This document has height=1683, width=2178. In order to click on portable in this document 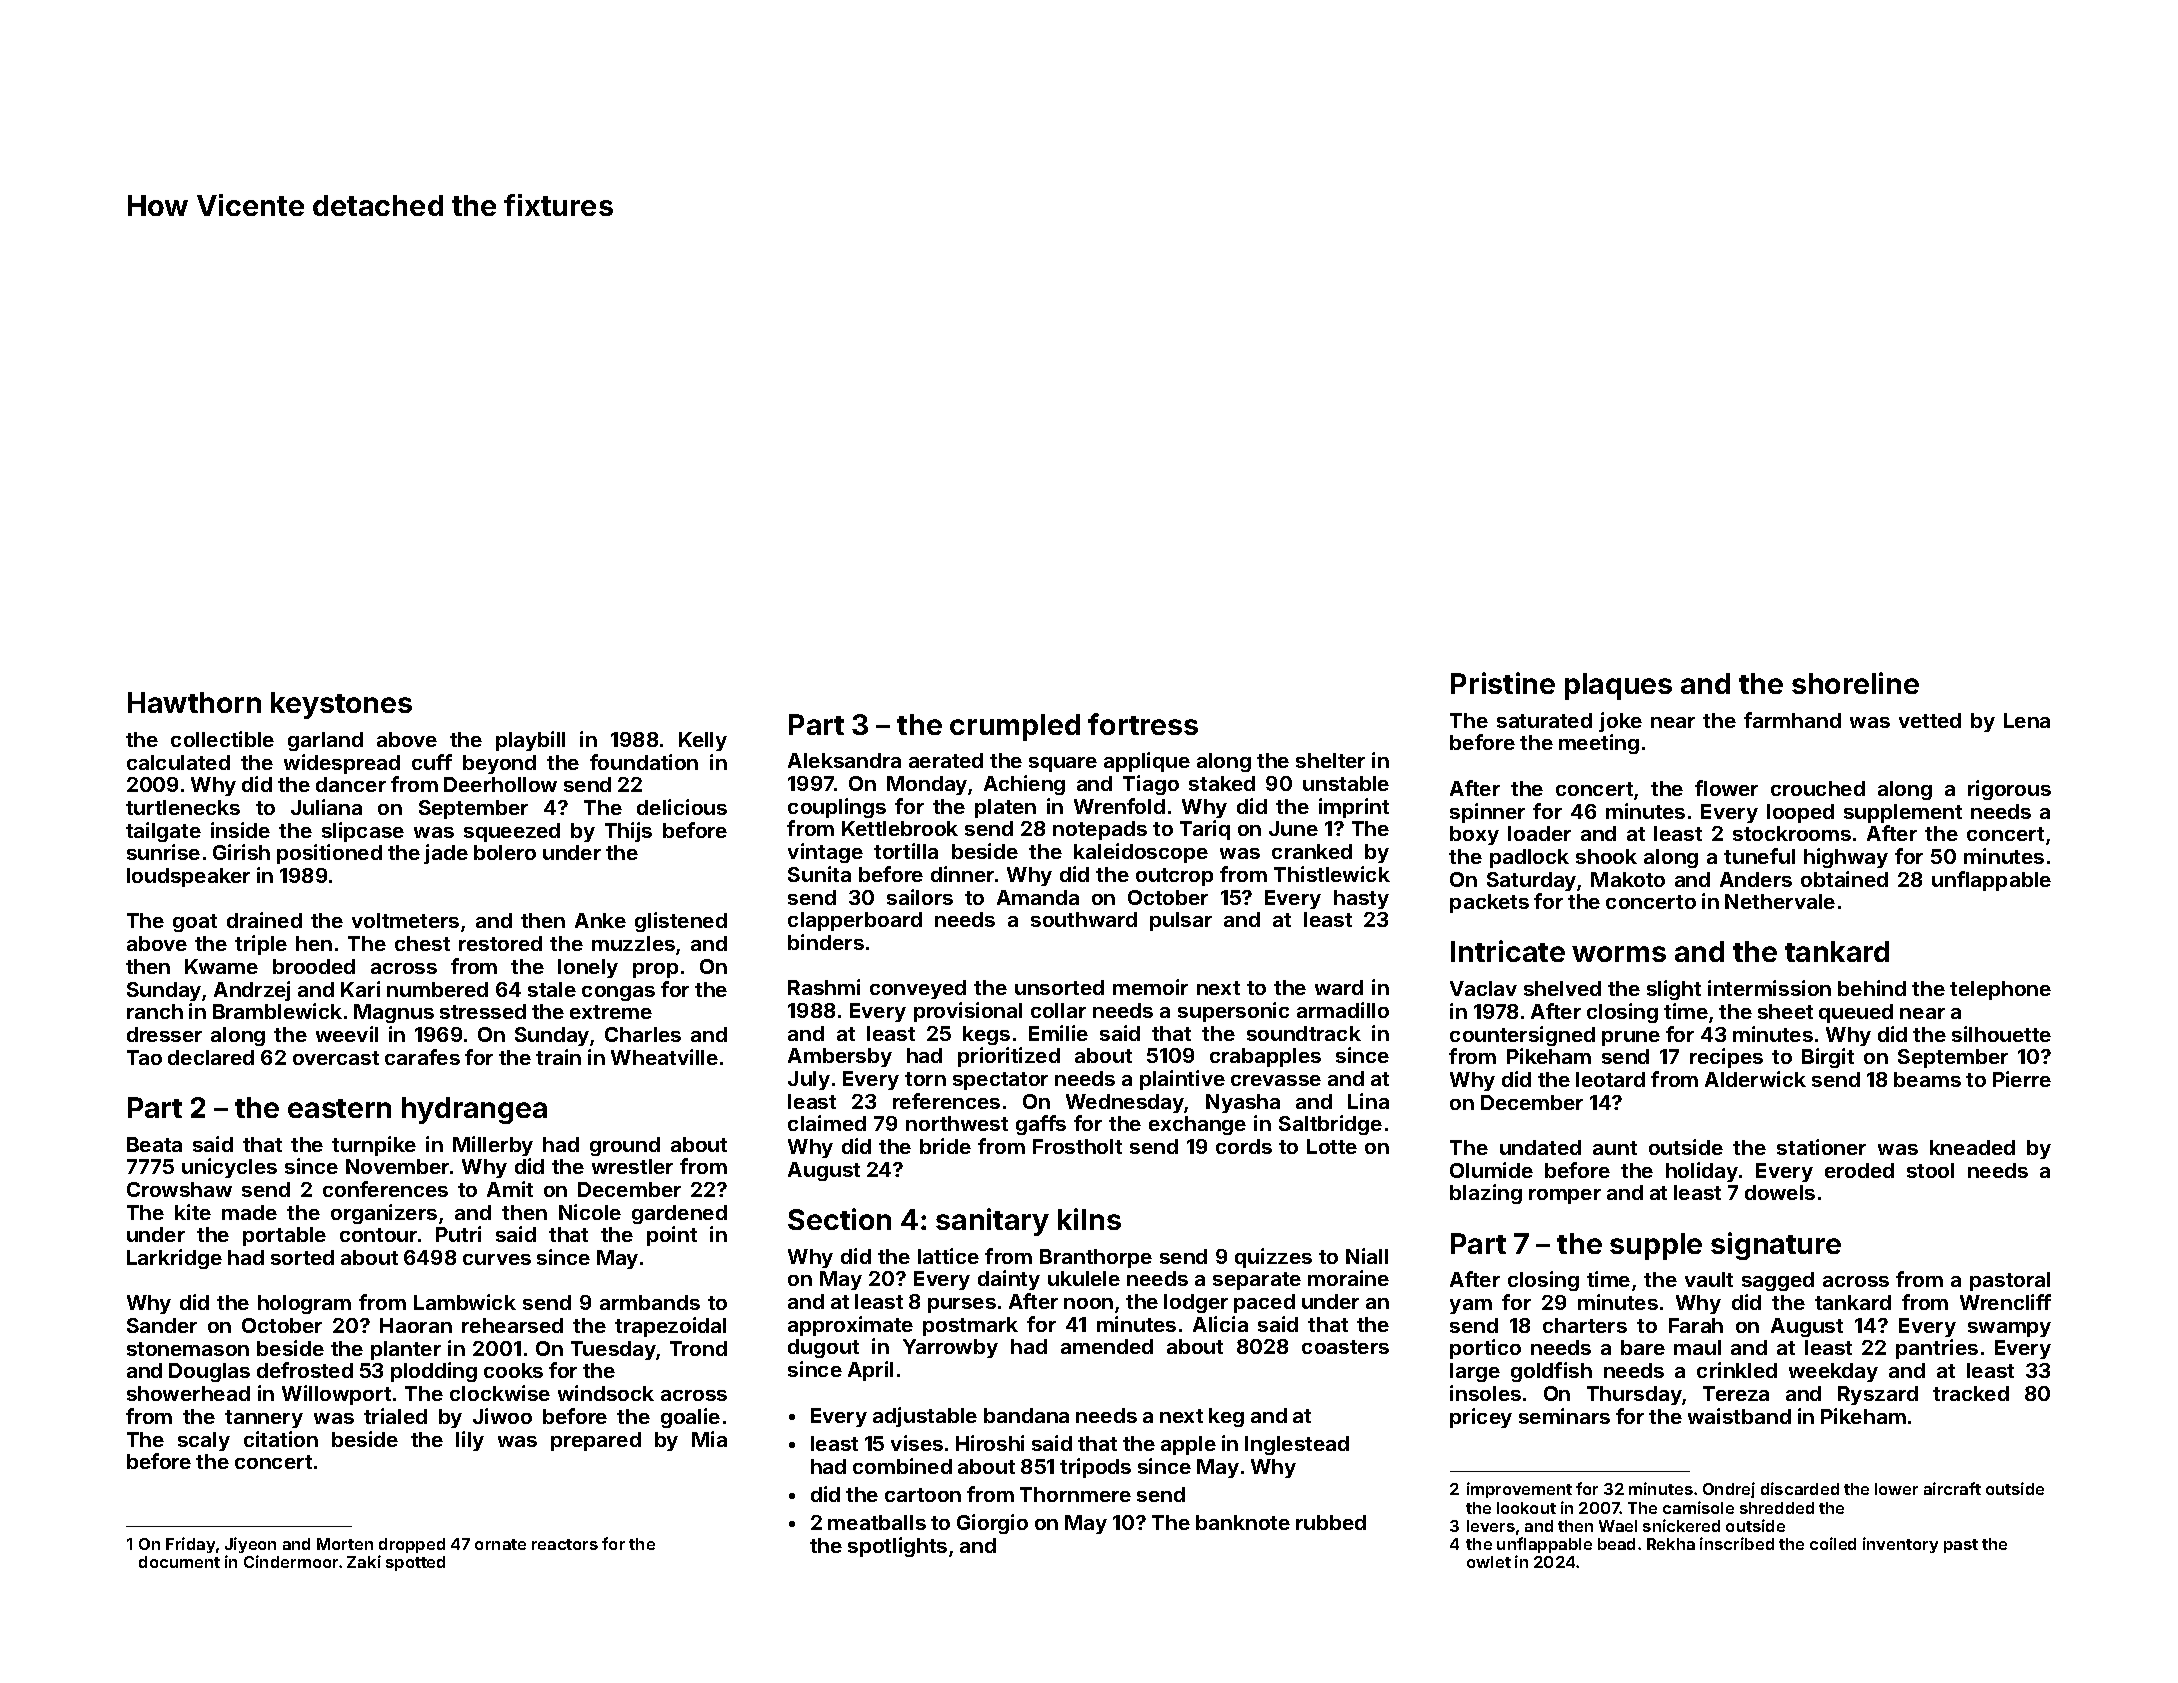, I will do `click(284, 1236)`.
